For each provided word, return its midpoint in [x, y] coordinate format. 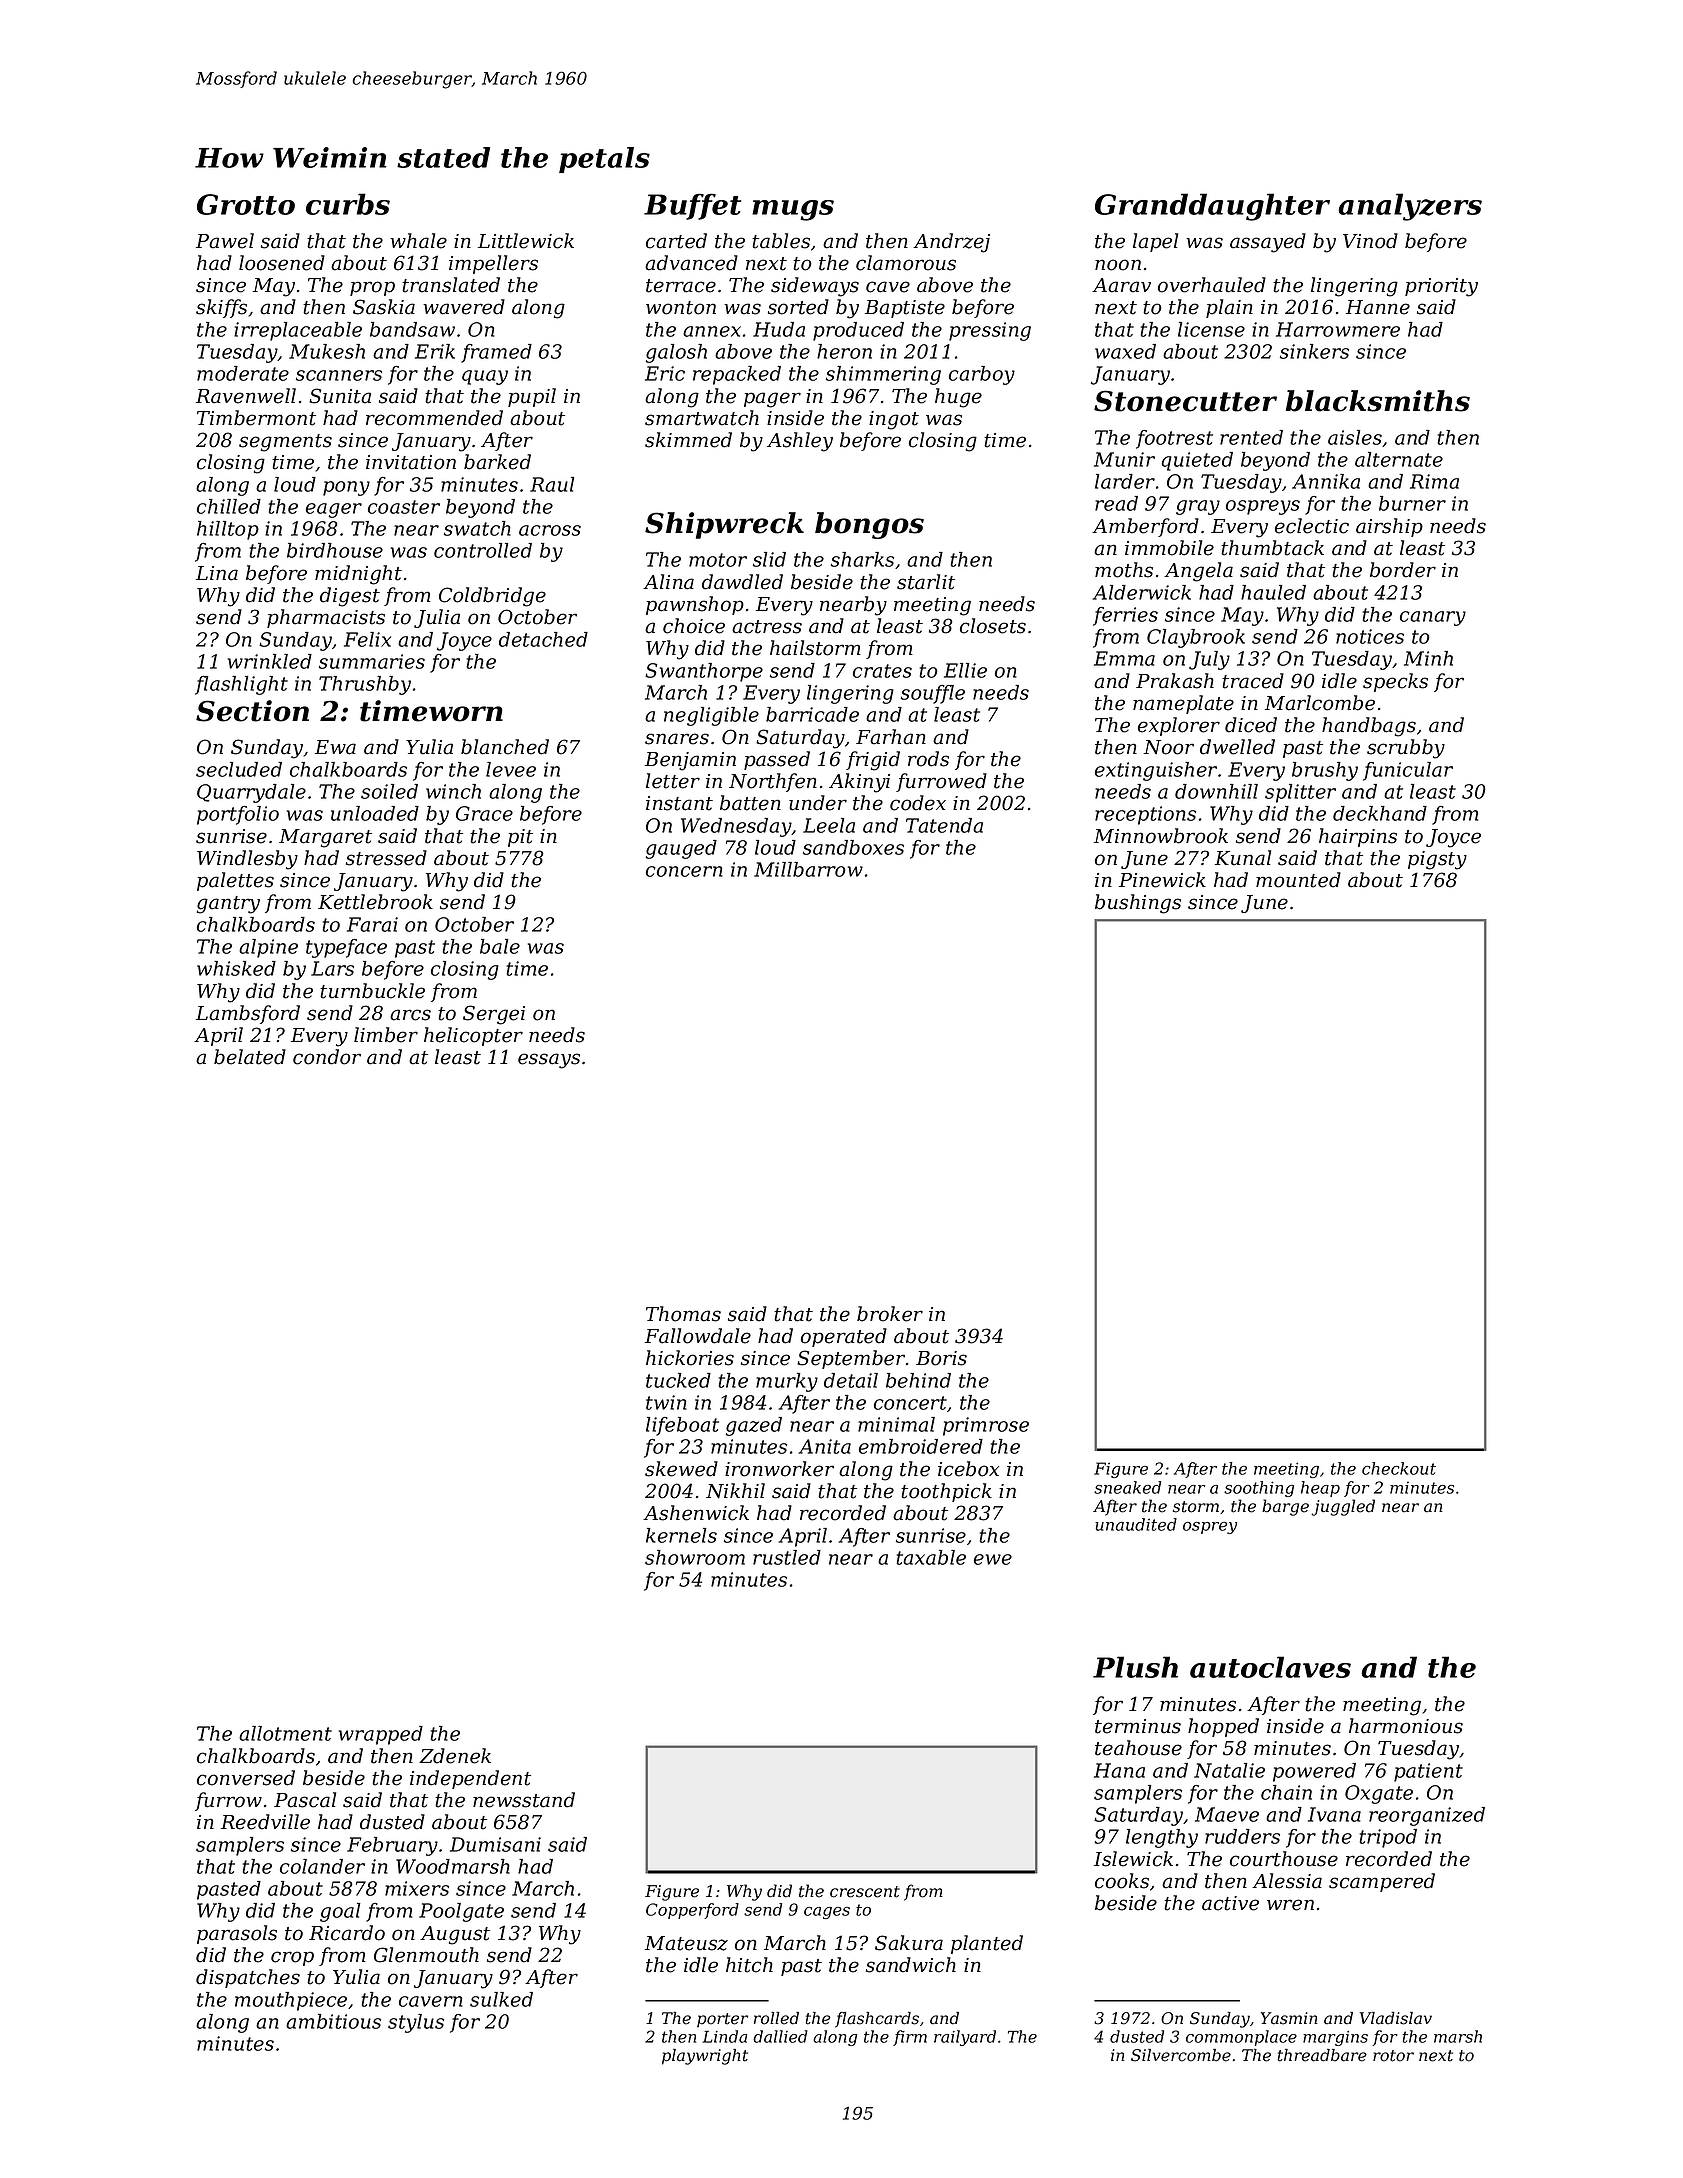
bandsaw [412, 329]
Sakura [909, 1943]
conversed [246, 1778]
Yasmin [1289, 2018]
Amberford [1145, 527]
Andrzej [951, 243]
